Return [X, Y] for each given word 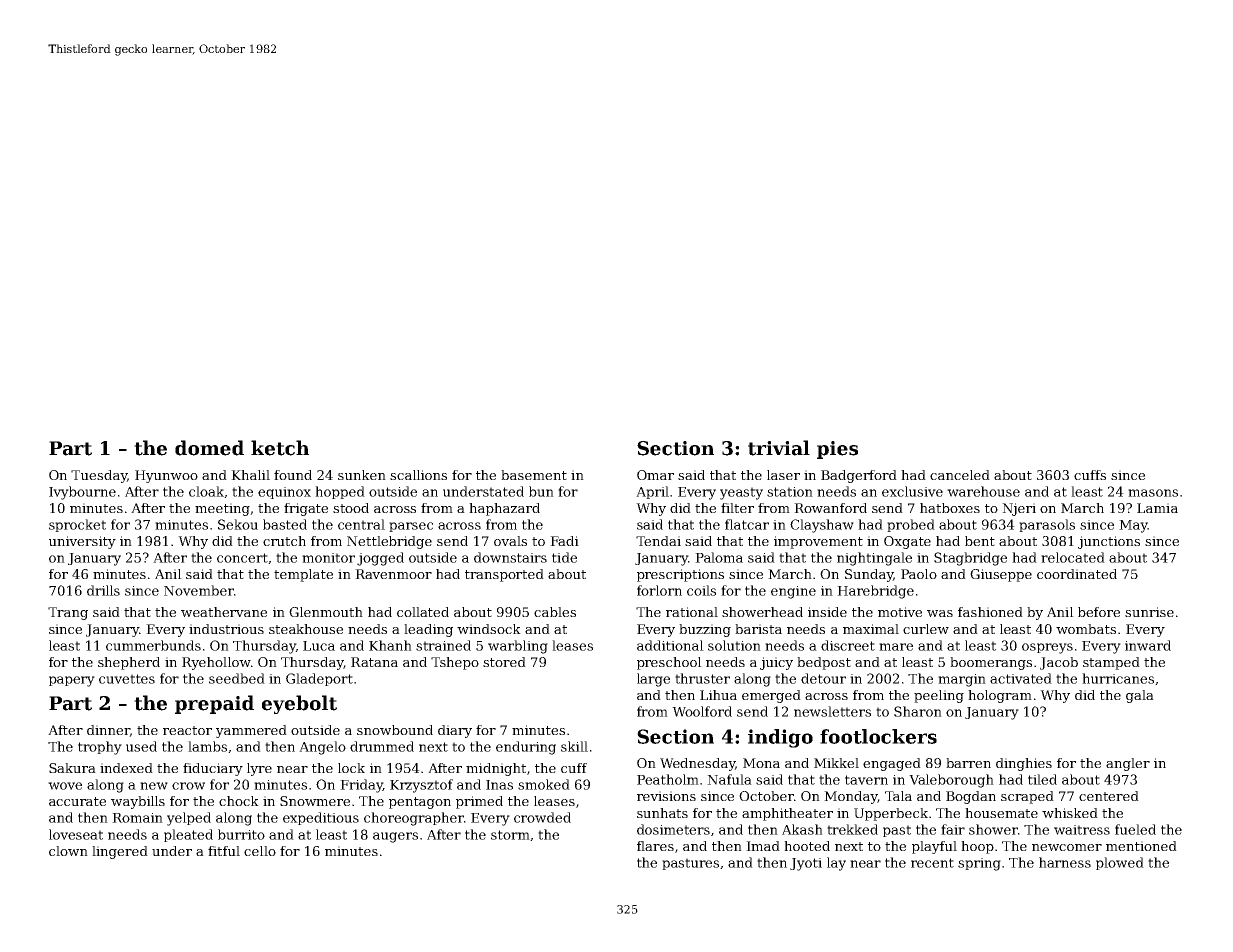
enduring [526, 748]
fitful [224, 851]
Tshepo [455, 663]
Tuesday [99, 476]
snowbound [395, 730]
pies [837, 450]
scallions [418, 475]
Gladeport [319, 679]
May [1133, 526]
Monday [851, 797]
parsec [411, 527]
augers [395, 837]
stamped [1111, 663]
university [82, 542]
